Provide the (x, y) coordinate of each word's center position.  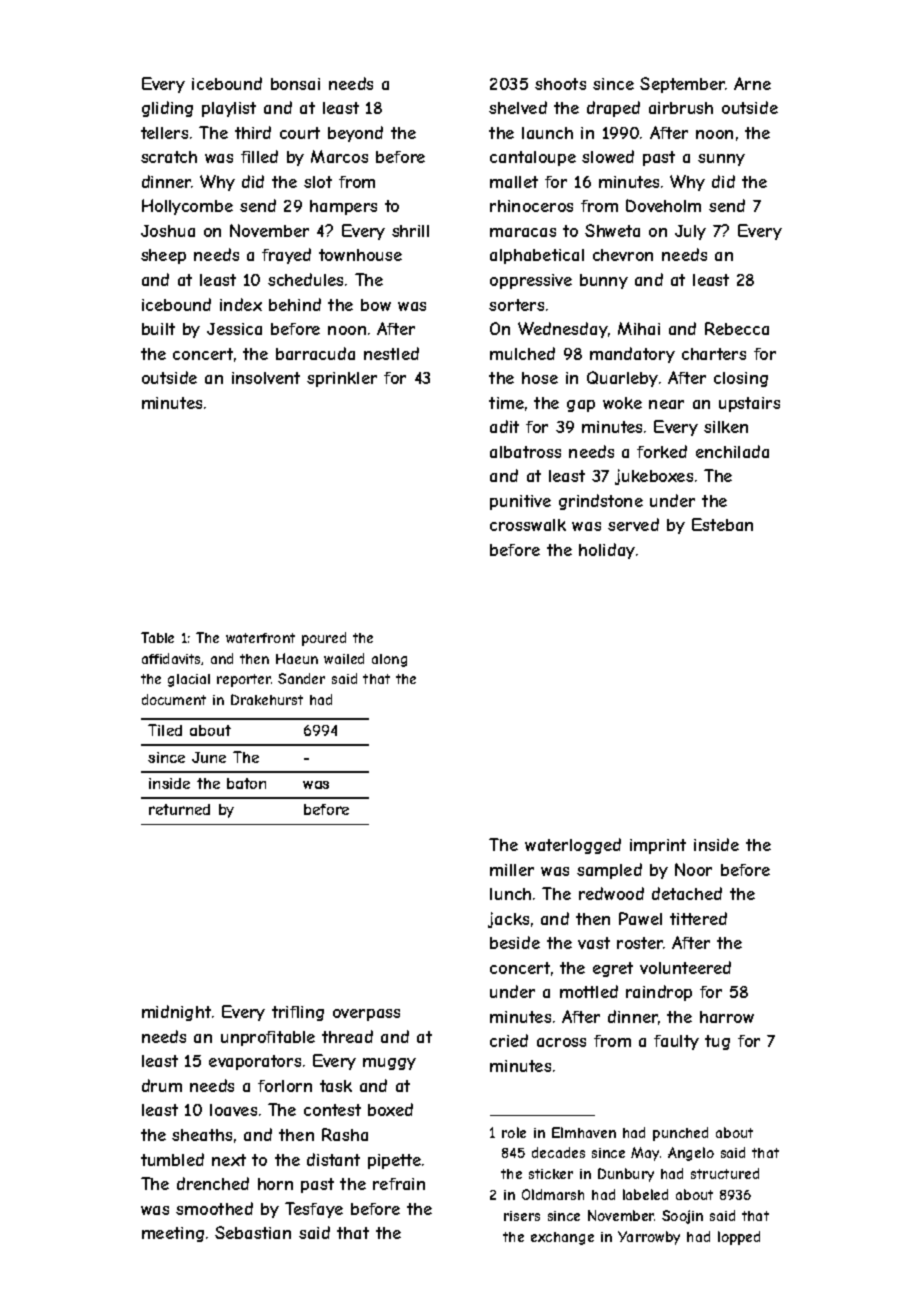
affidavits (171, 658)
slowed (608, 156)
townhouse (360, 255)
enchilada (732, 451)
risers (522, 1216)
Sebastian (253, 1232)
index (241, 304)
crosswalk (528, 525)
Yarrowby (649, 1238)
